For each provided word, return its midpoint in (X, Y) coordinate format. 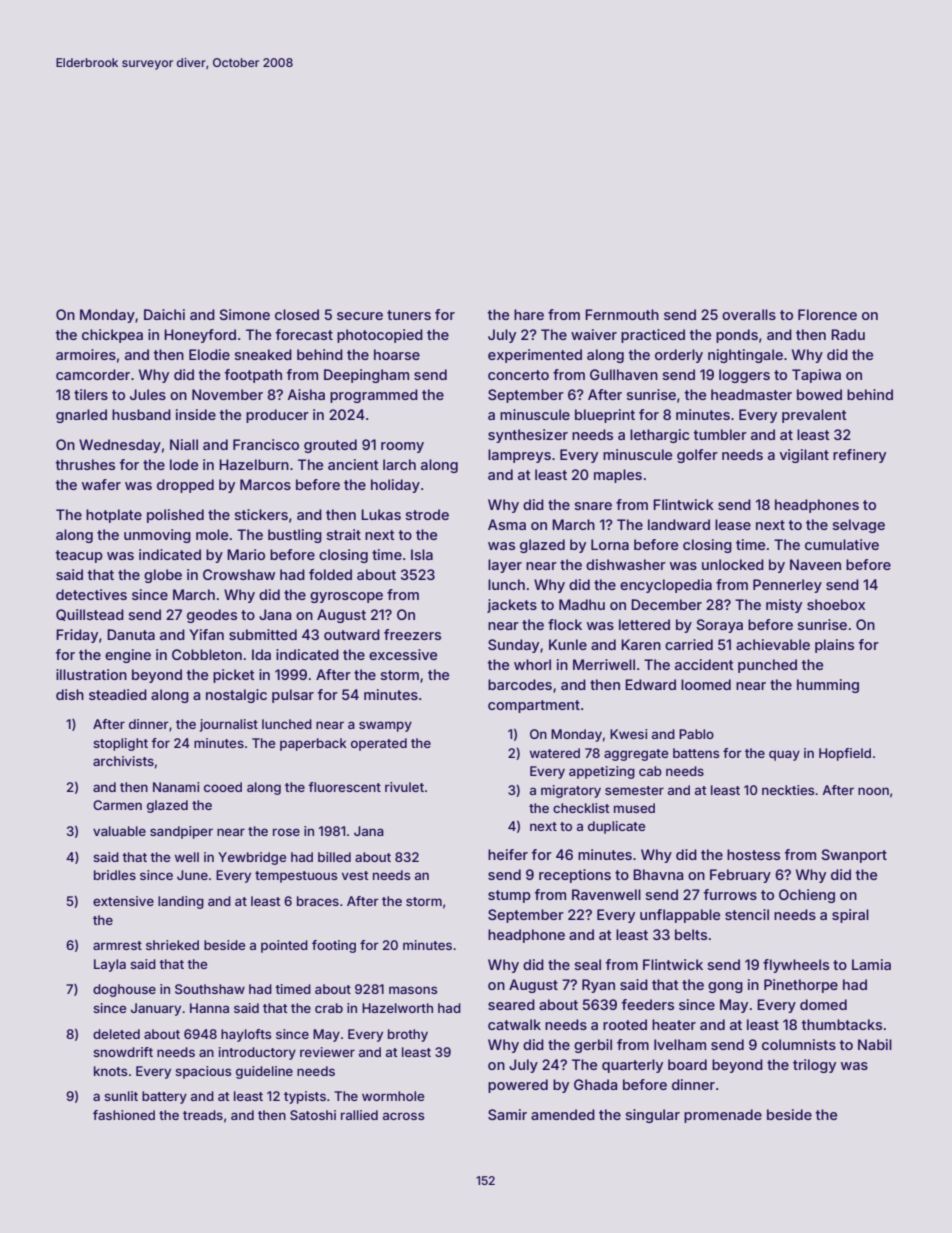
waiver (594, 334)
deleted (116, 1034)
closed (297, 314)
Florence (827, 314)
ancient (353, 464)
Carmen (117, 805)
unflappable (680, 916)
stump (509, 896)
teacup (79, 556)
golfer (697, 456)
